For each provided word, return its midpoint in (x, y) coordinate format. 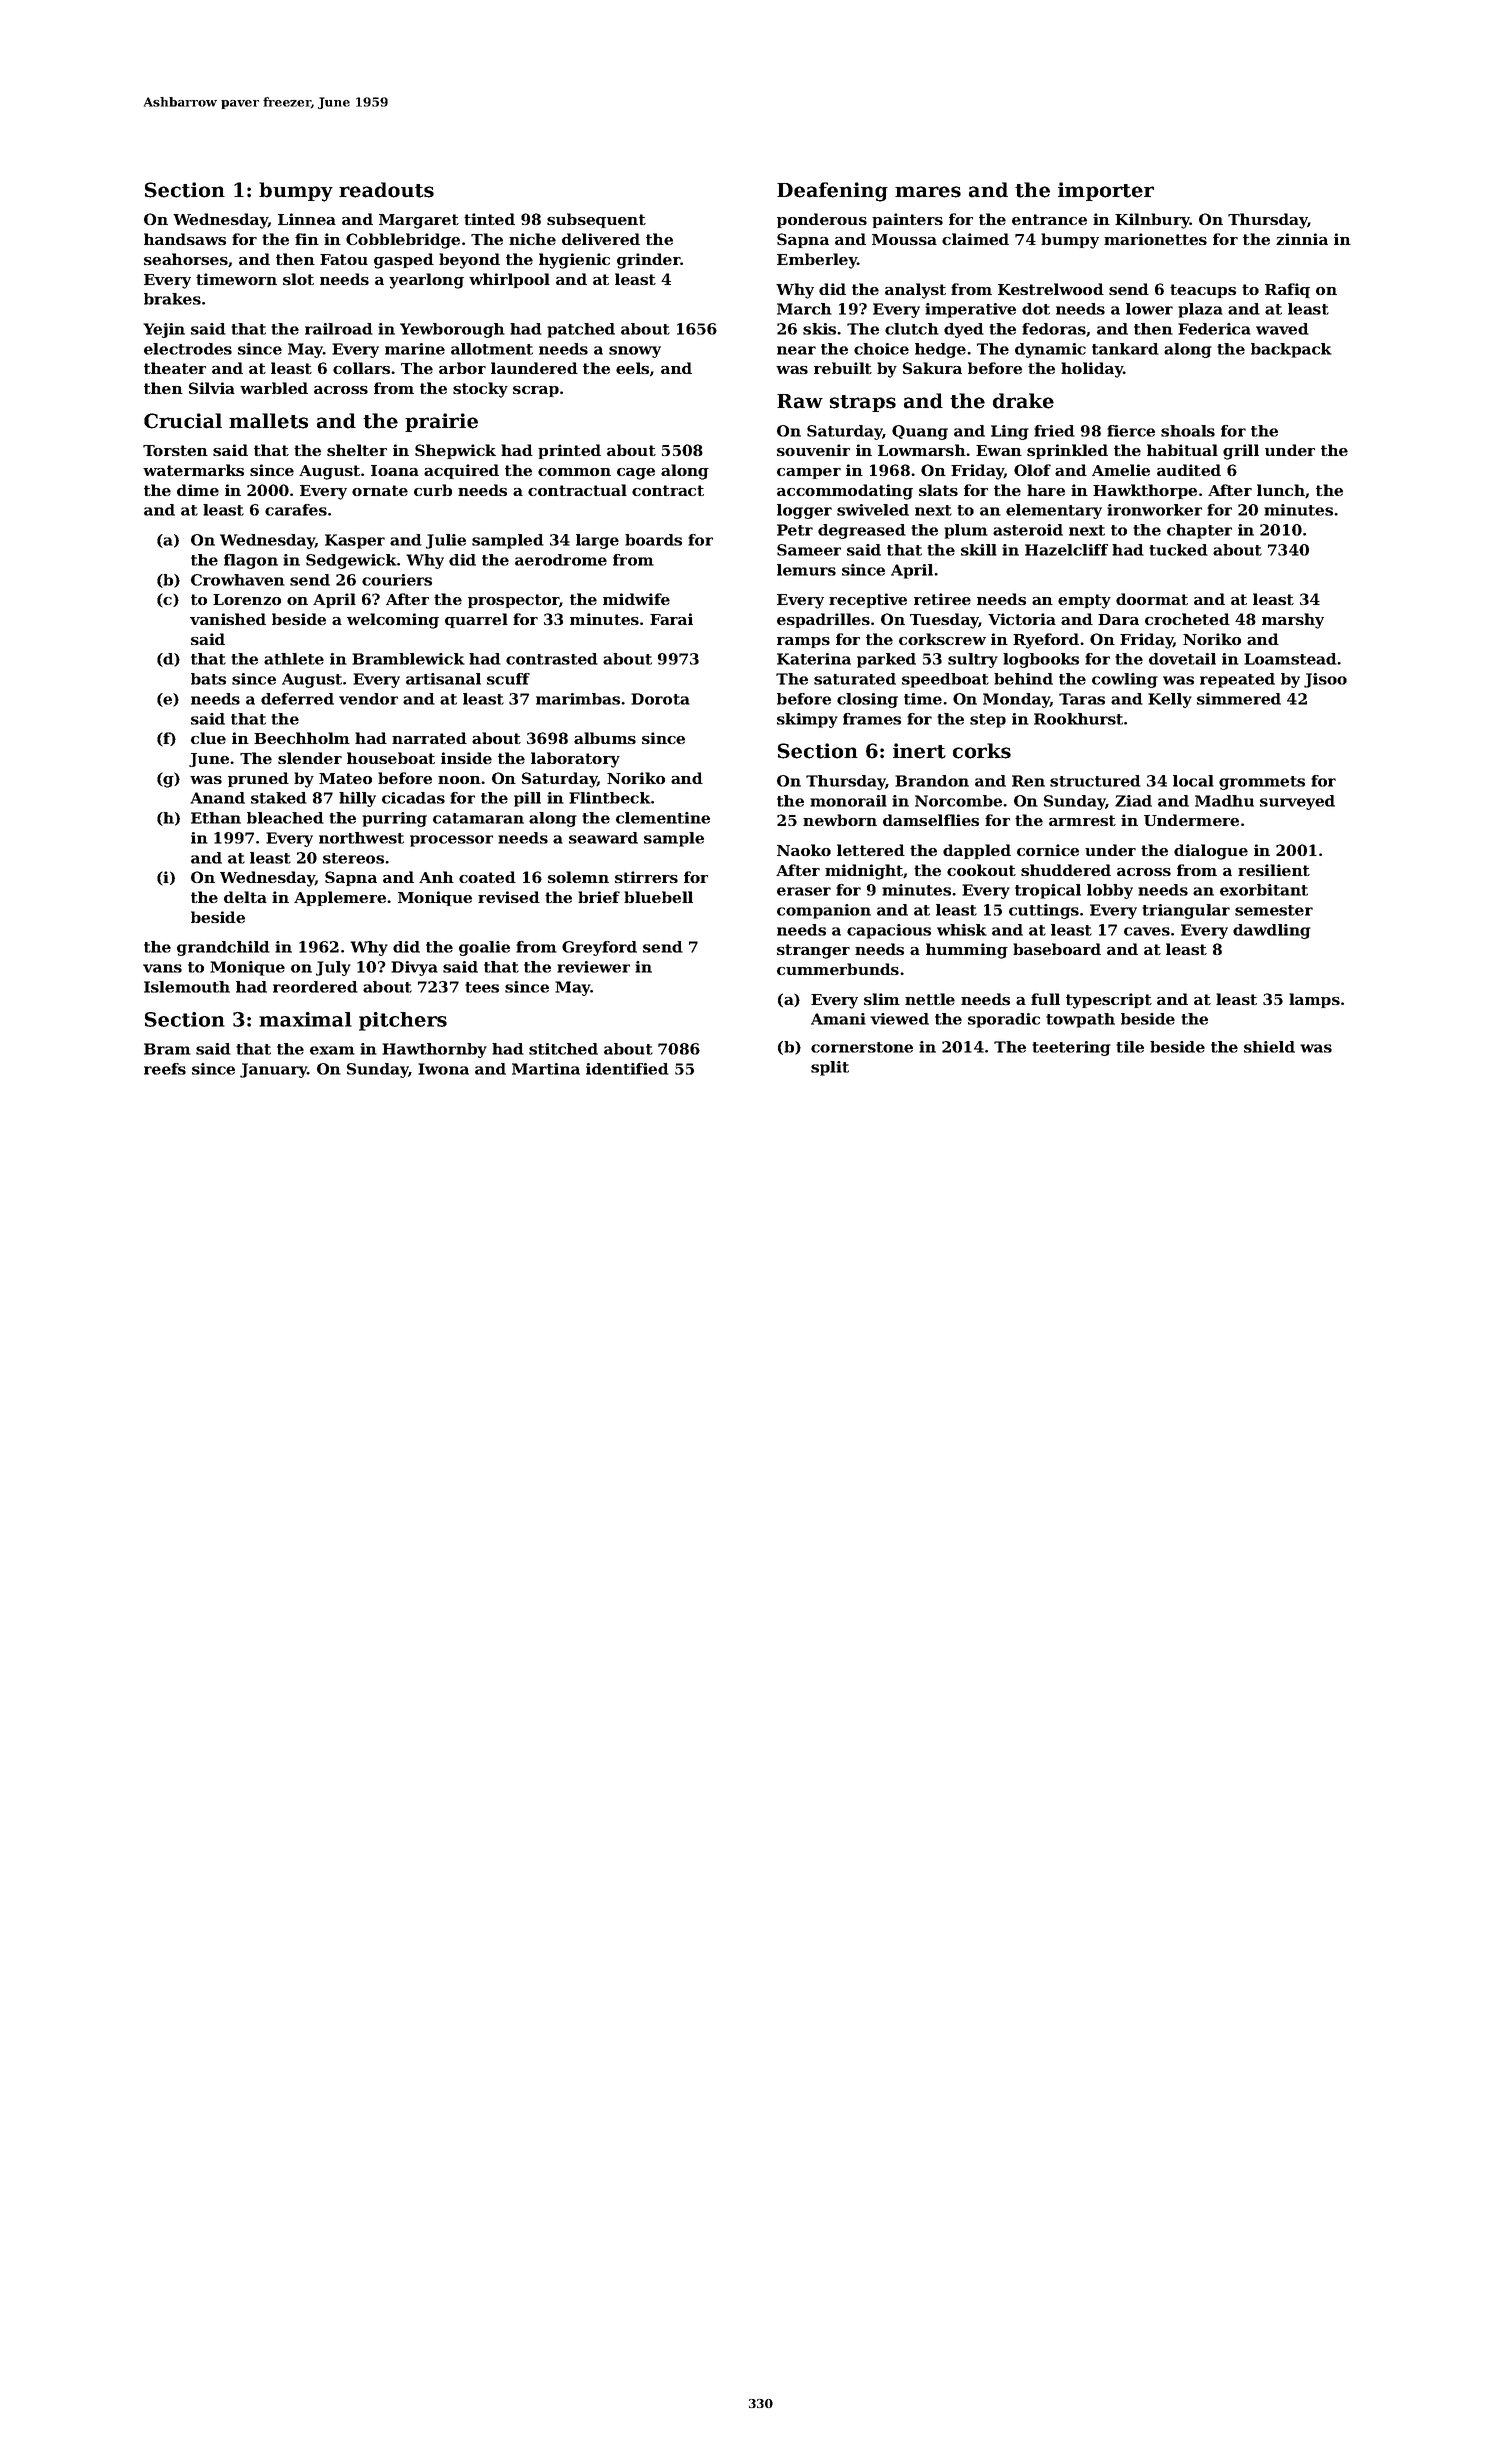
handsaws (185, 239)
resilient (1274, 870)
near (796, 350)
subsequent (596, 220)
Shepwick (455, 451)
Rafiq (1287, 290)
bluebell (658, 897)
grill (1241, 452)
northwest (361, 838)
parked (886, 660)
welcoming (393, 621)
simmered (1239, 699)
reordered (315, 987)
